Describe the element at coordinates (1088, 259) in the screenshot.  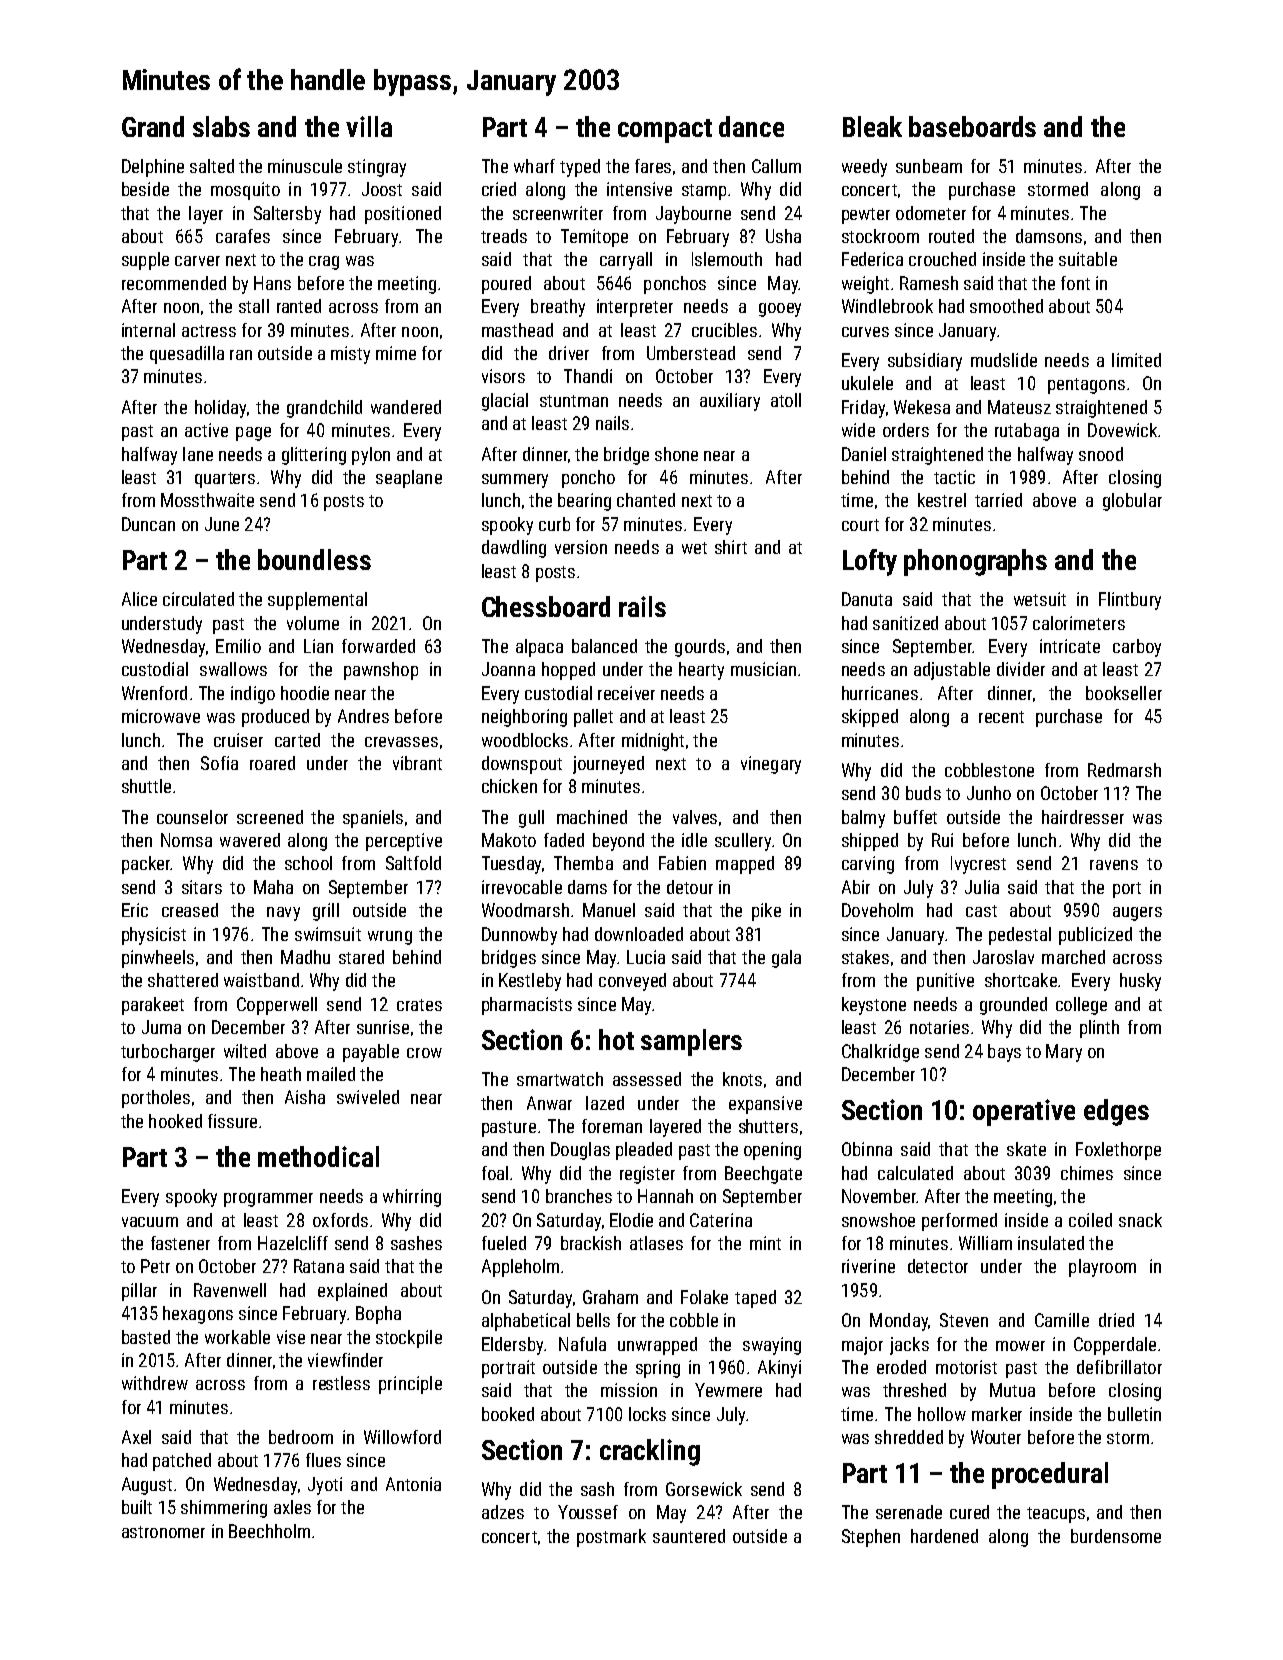
I see `suitable` at that location.
